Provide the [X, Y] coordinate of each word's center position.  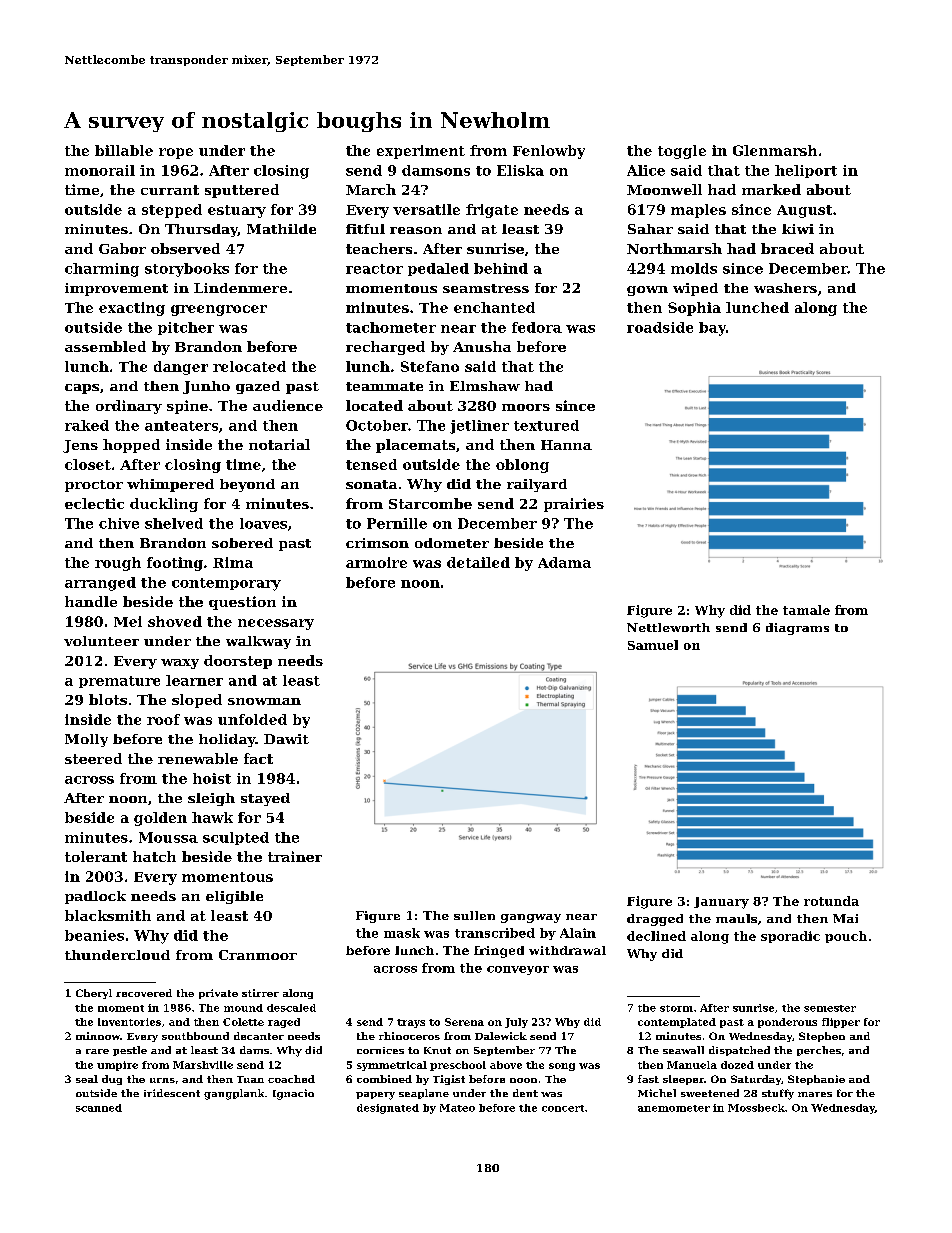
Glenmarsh [775, 150]
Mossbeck [756, 1108]
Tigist [449, 1080]
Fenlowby [549, 152]
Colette [243, 1022]
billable [124, 150]
